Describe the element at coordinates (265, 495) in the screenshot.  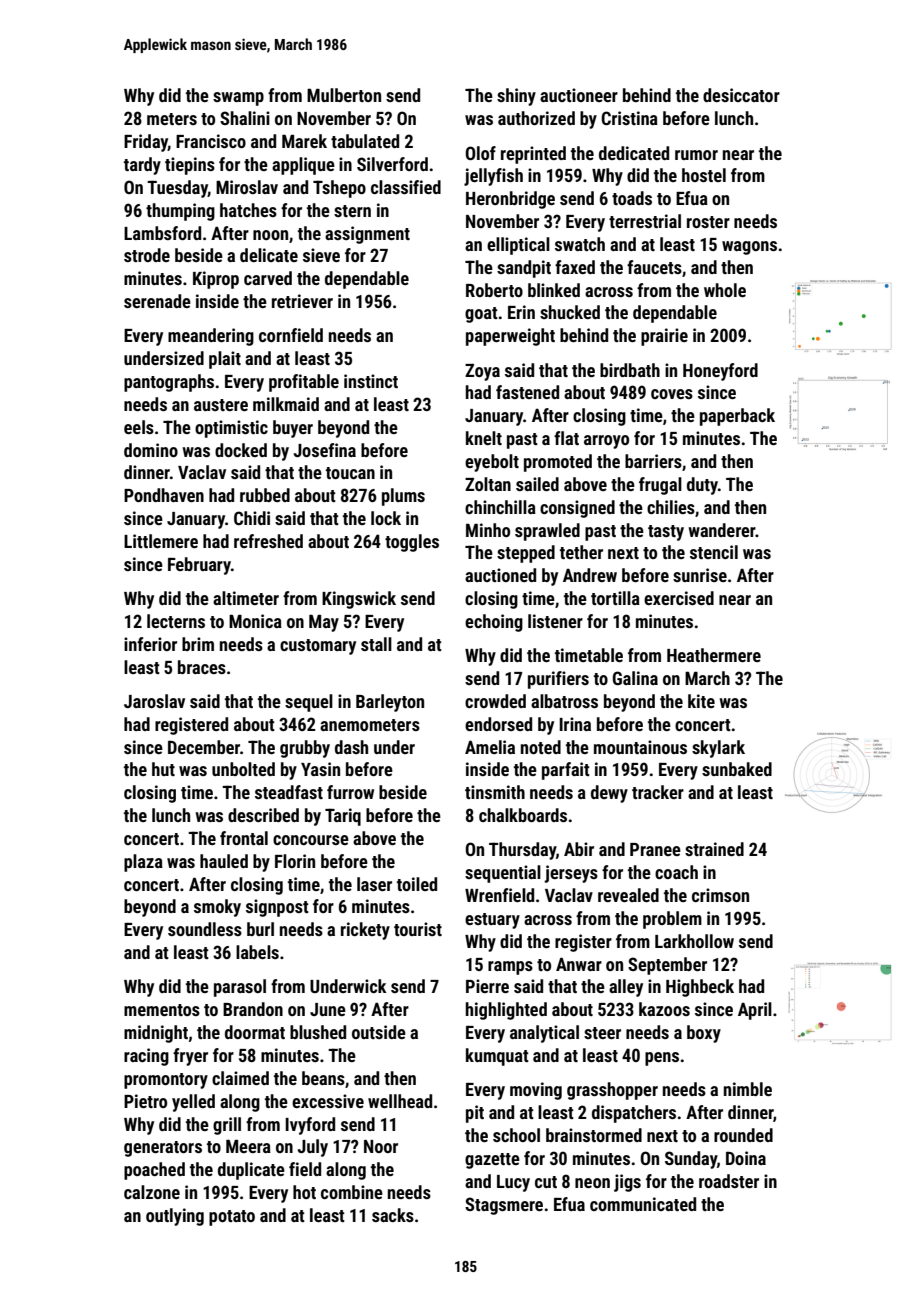
I see `rubbed` at that location.
